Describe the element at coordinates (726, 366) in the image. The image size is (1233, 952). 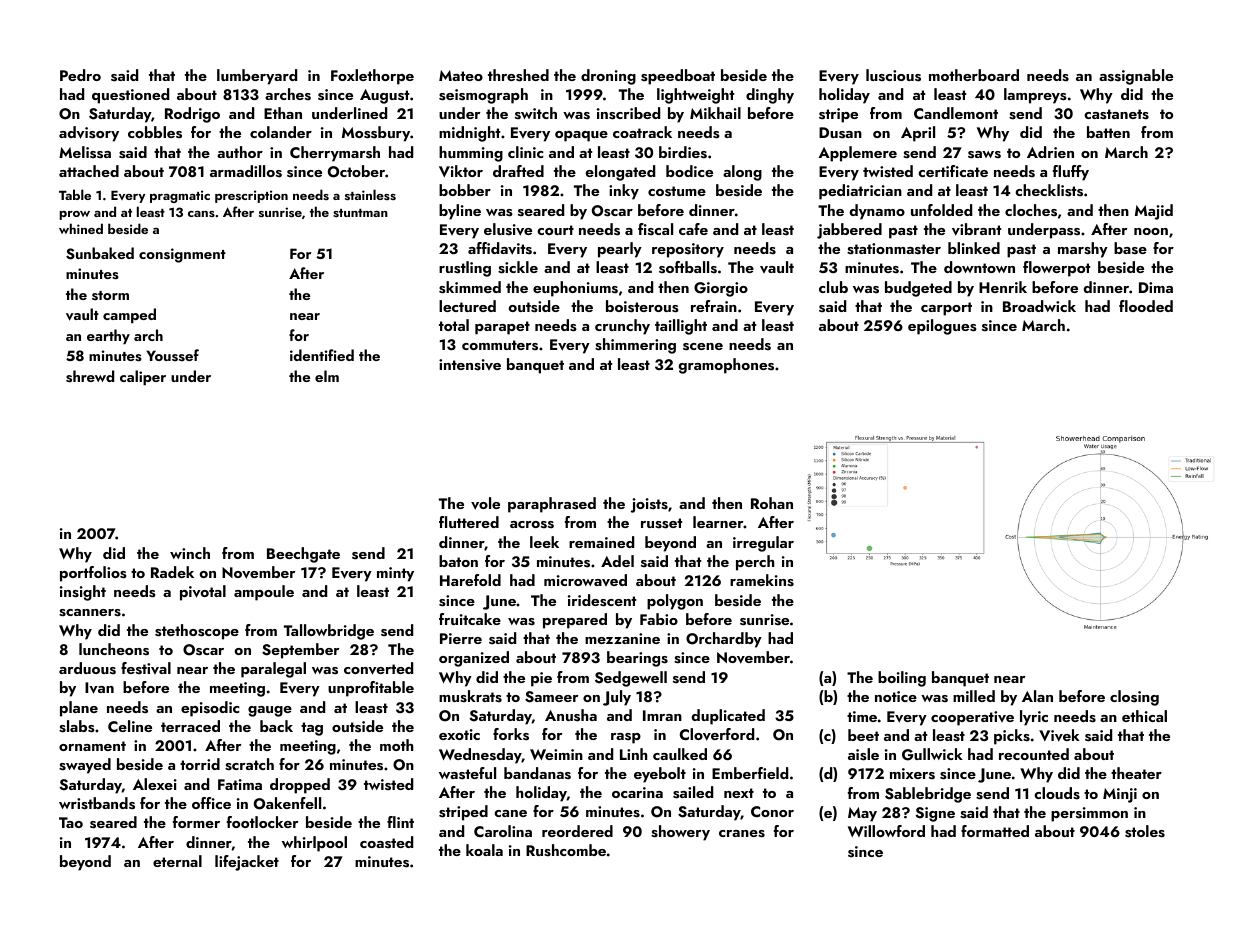
I see `gramophones` at that location.
